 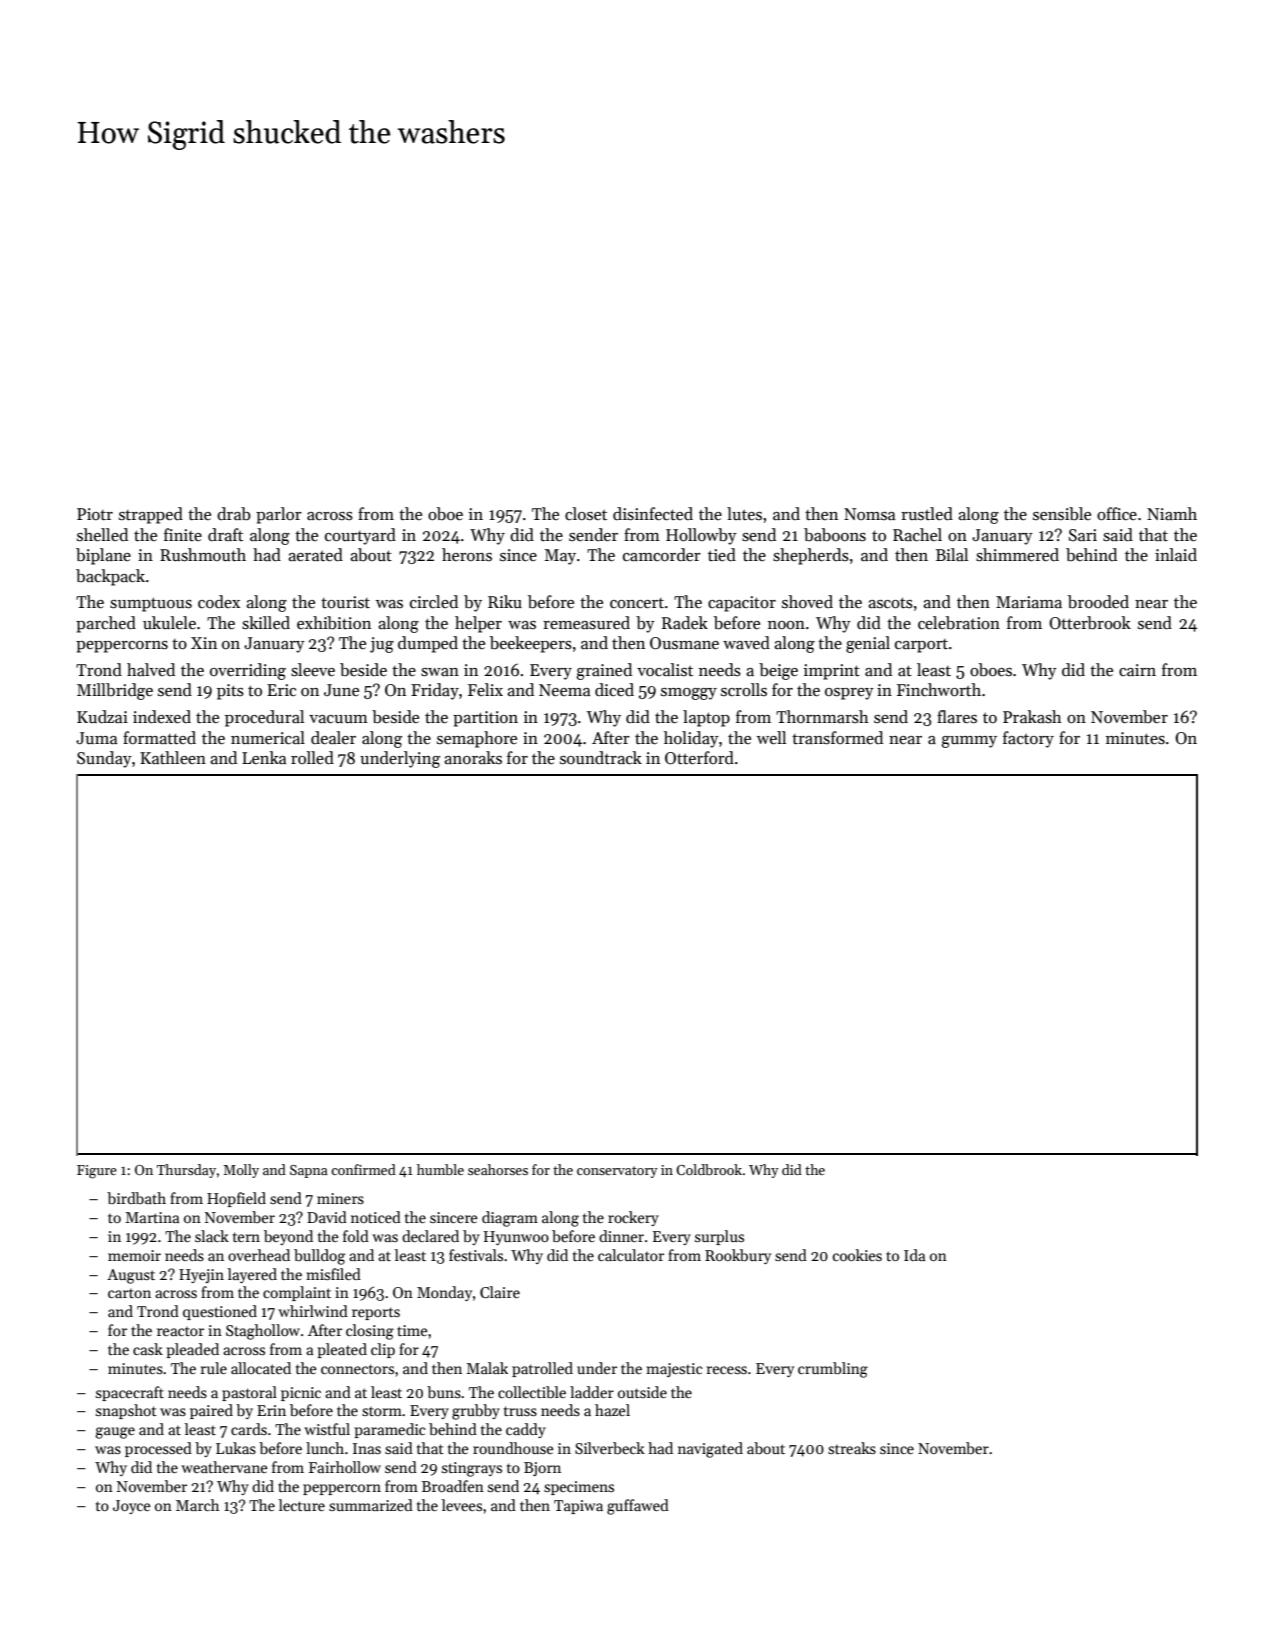 What do you see at coordinates (601, 758) in the document?
I see `soundtrack` at bounding box center [601, 758].
